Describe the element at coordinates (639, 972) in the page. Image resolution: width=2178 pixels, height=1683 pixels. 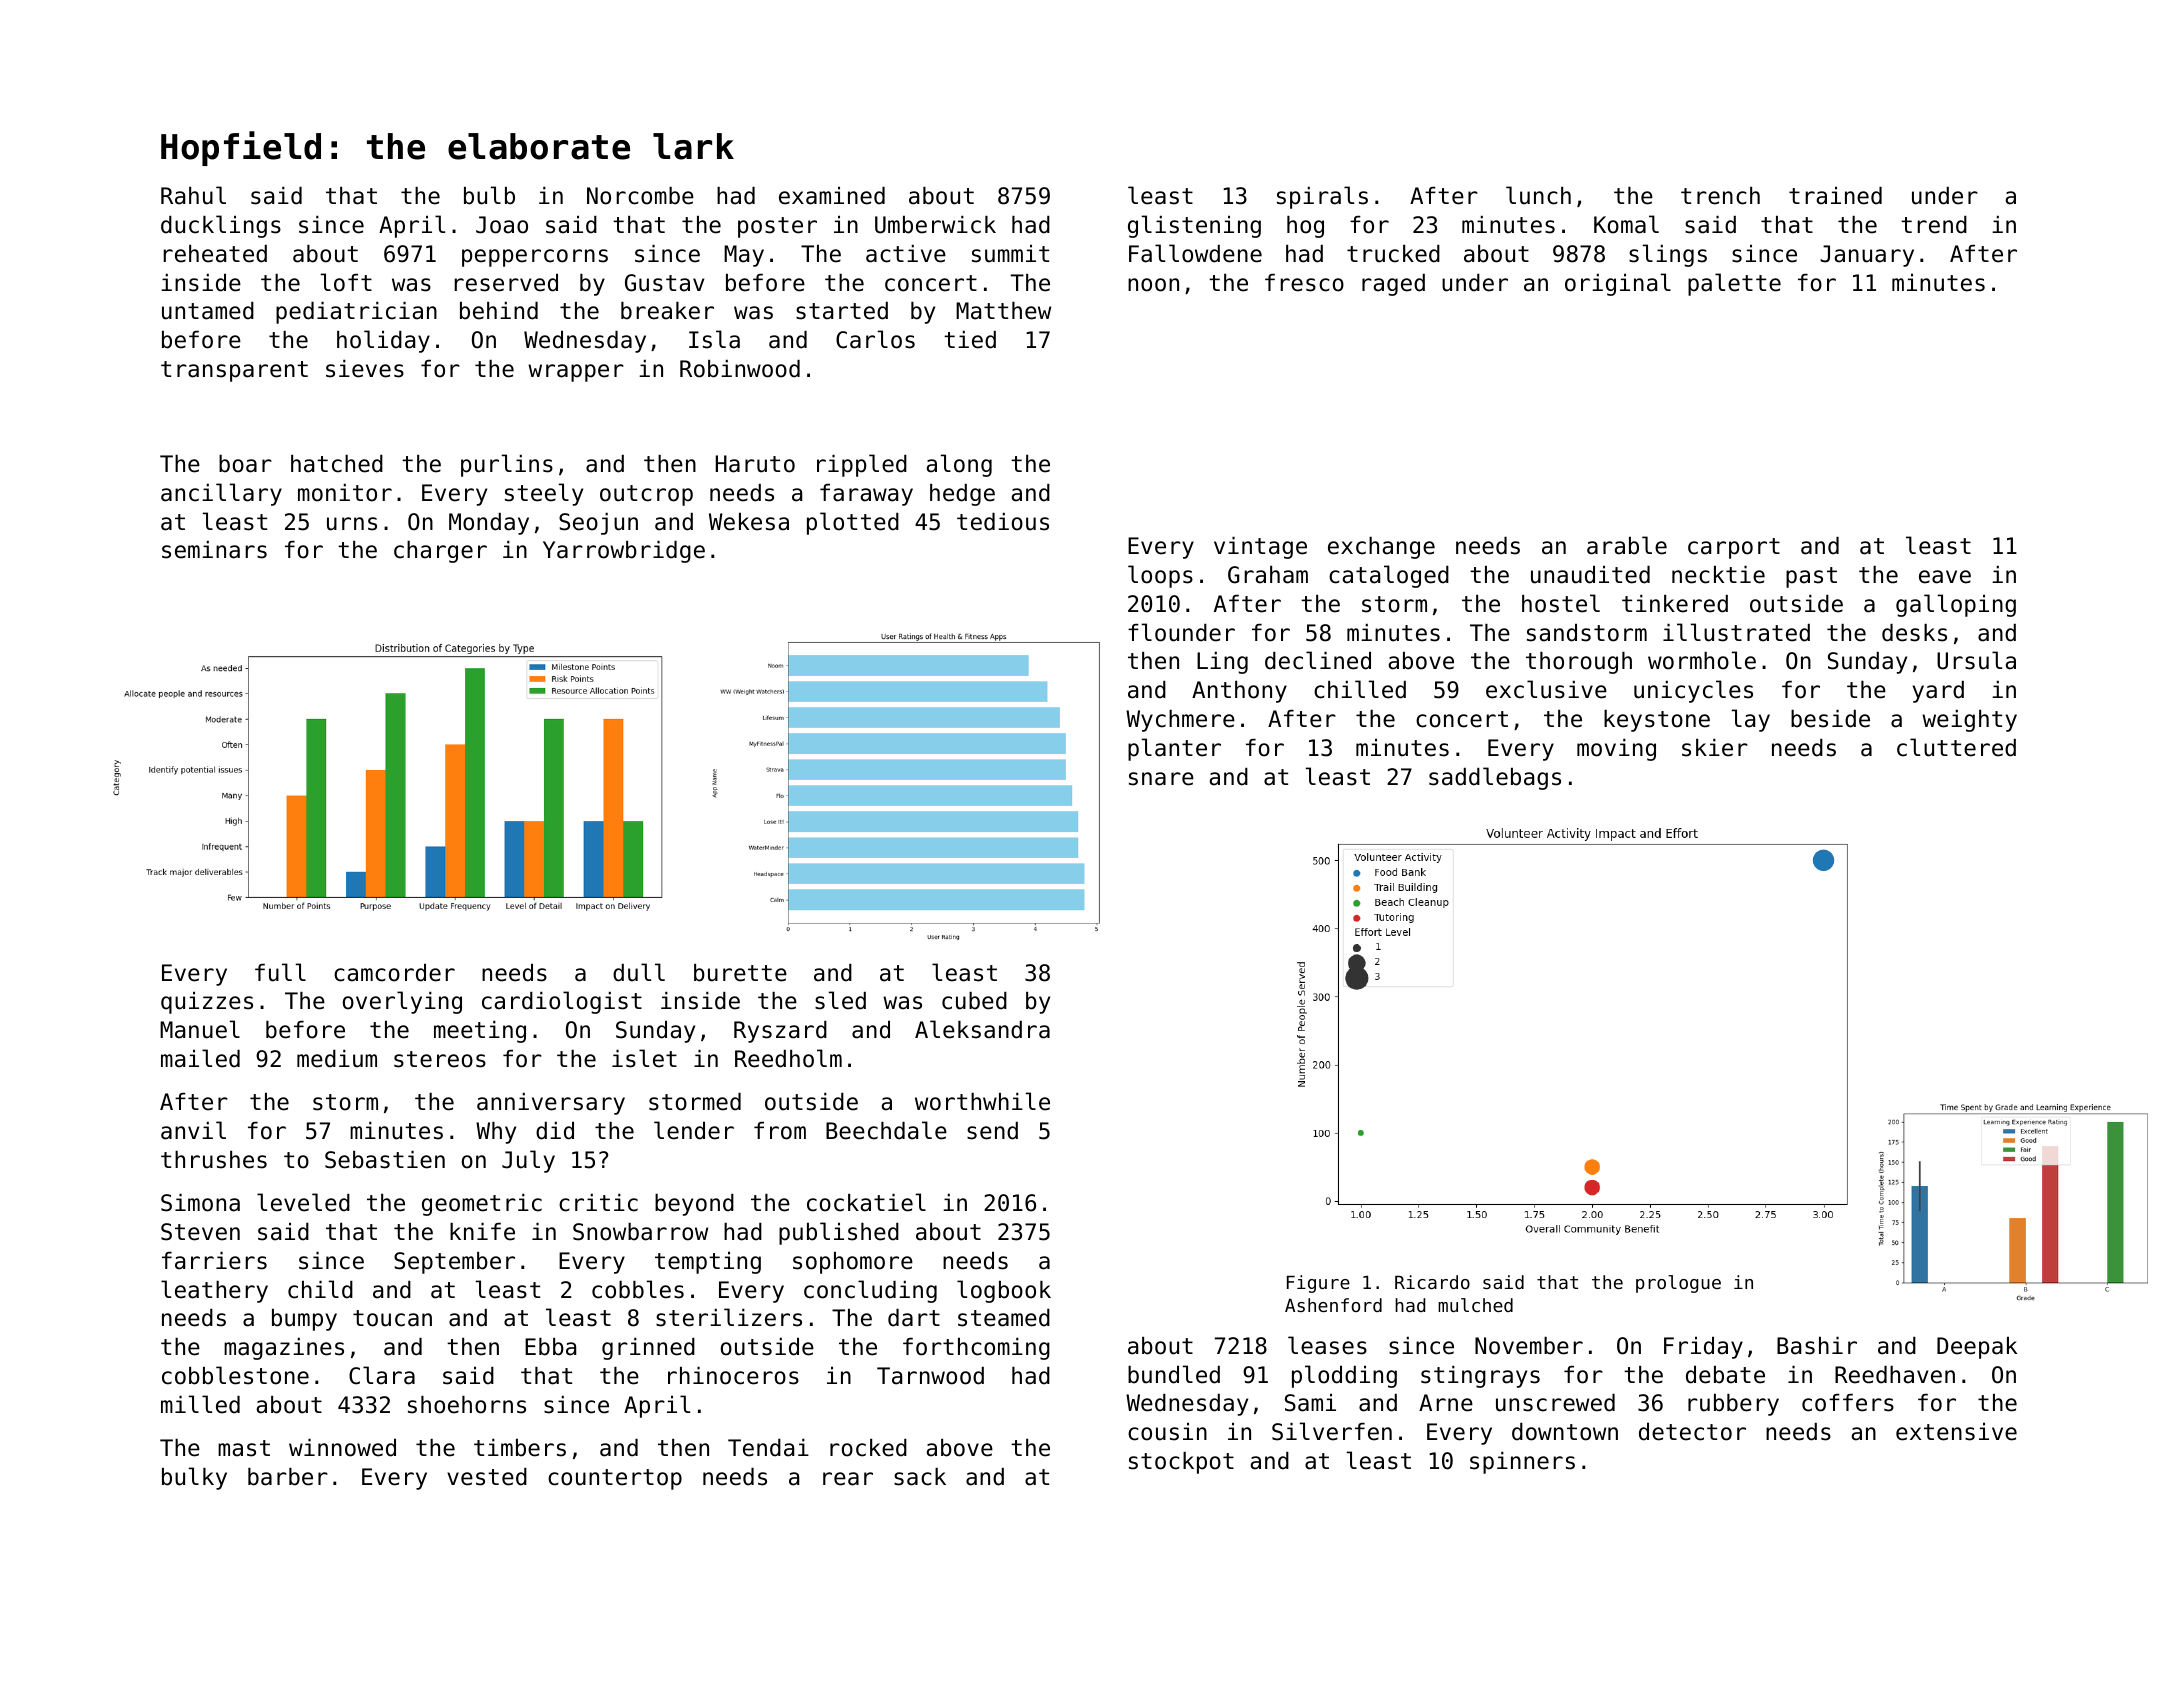
I see `dull` at that location.
